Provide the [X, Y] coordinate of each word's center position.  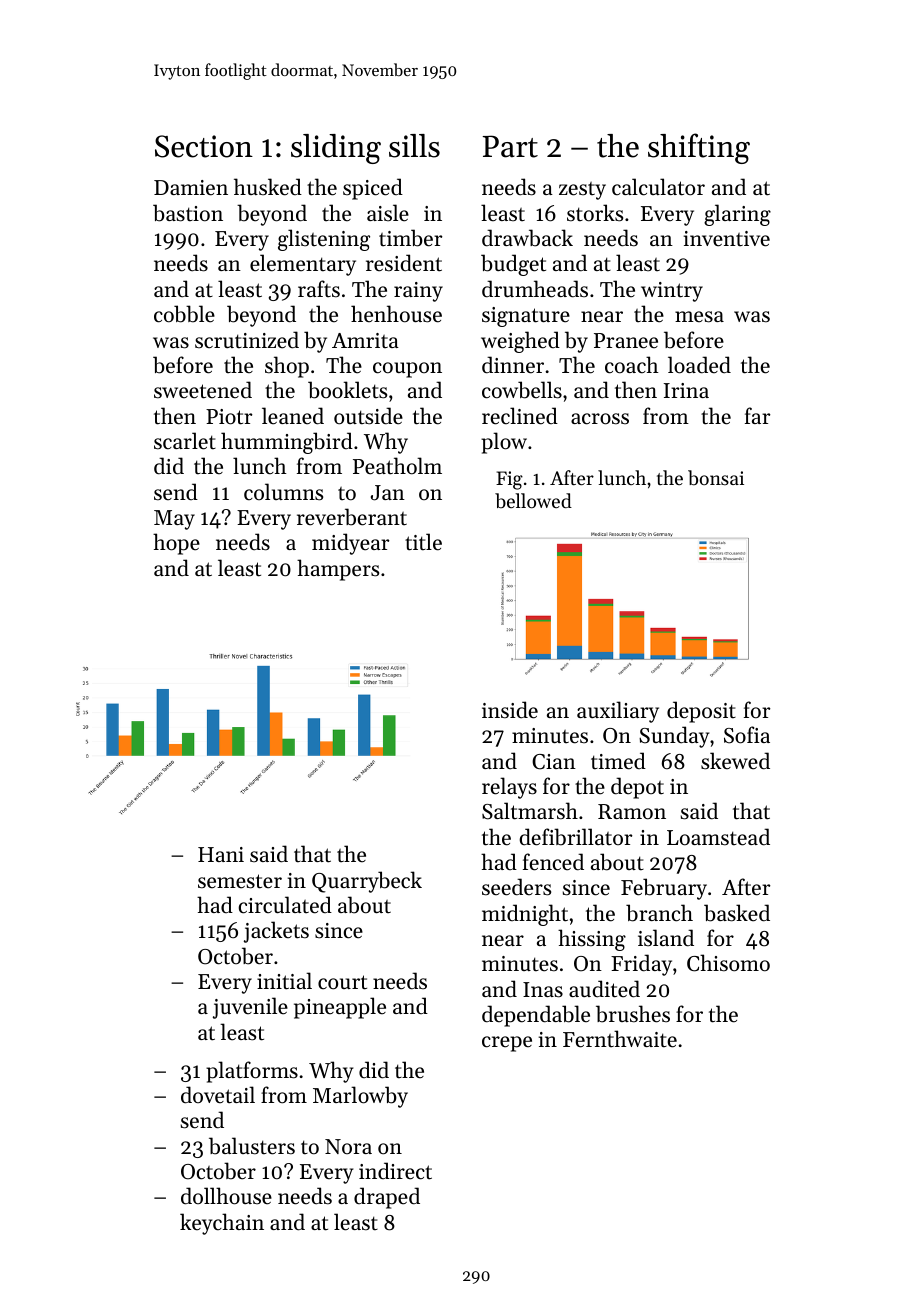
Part [510, 146]
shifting [699, 148]
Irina [686, 390]
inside [510, 710]
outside [368, 416]
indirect [395, 1171]
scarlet [185, 441]
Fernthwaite [620, 1039]
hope [176, 544]
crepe [507, 1044]
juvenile [250, 1008]
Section [204, 146]
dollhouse [226, 1196]
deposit [701, 712]
